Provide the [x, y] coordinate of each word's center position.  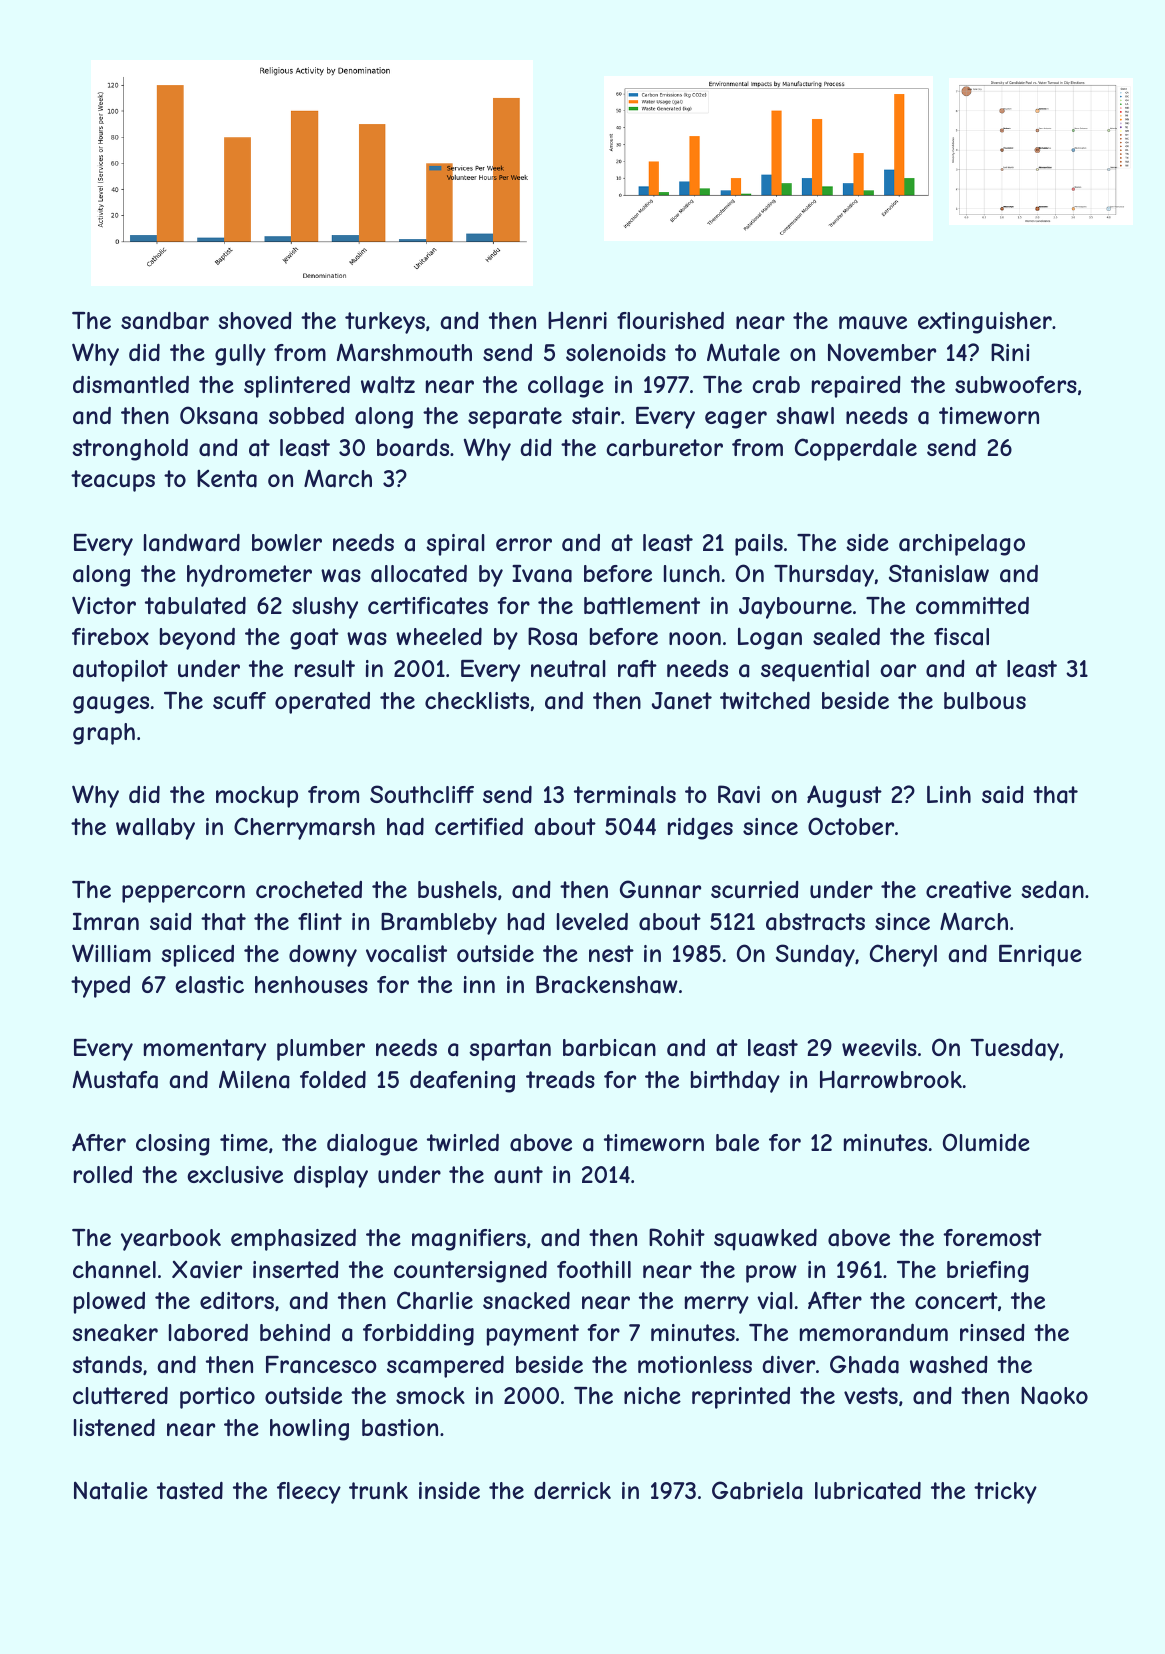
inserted [296, 1269]
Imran [106, 922]
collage [566, 387]
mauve [873, 323]
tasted [190, 1491]
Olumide [986, 1142]
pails [759, 545]
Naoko [1054, 1395]
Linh [949, 794]
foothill [594, 1269]
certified [479, 826]
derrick [572, 1490]
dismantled [131, 385]
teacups [113, 481]
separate [515, 418]
